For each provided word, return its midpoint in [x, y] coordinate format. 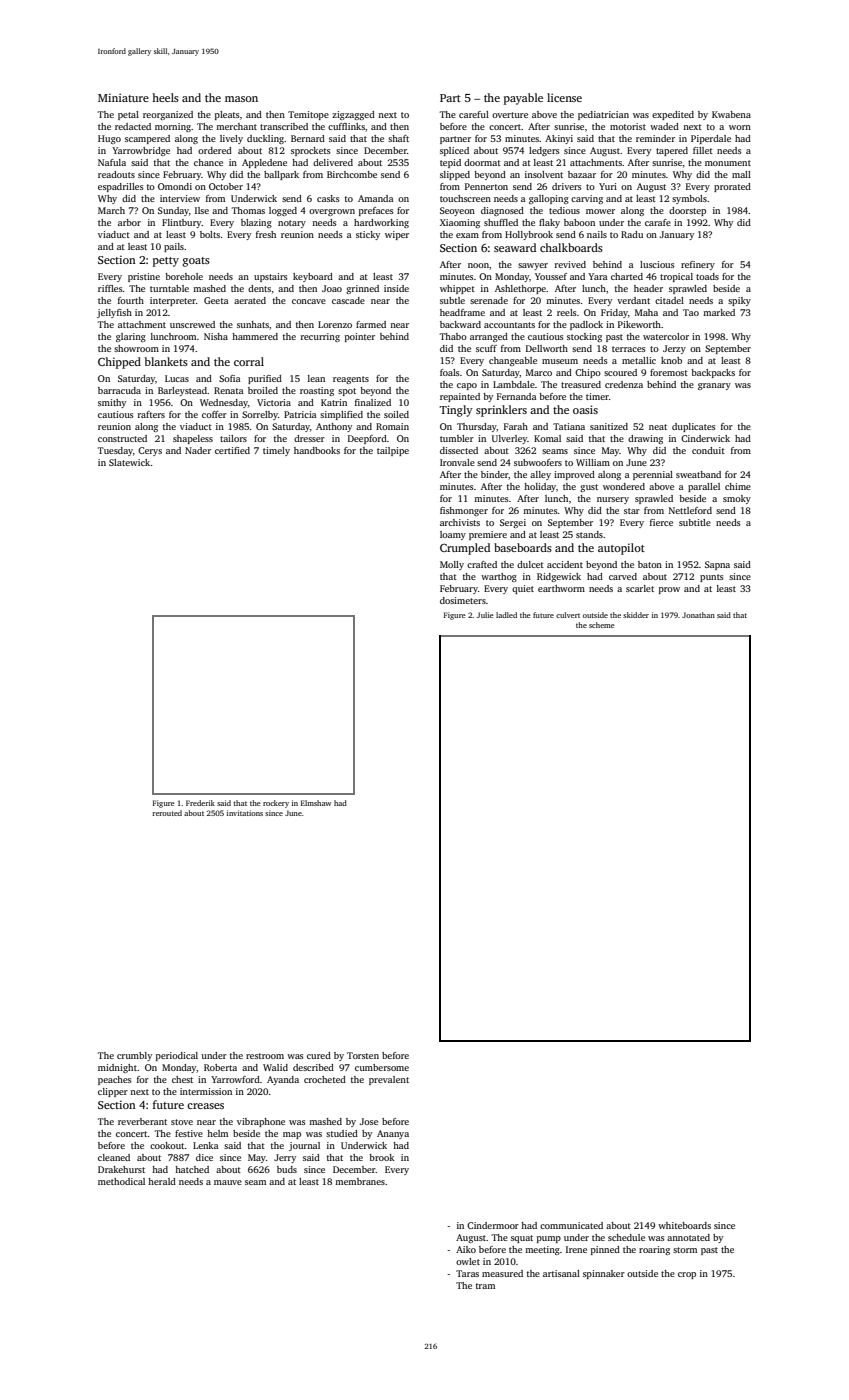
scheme [602, 625]
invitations [245, 813]
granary [714, 386]
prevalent [389, 1080]
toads [707, 276]
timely [276, 451]
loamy [453, 535]
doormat [482, 162]
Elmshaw [316, 803]
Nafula [112, 162]
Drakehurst [121, 1169]
